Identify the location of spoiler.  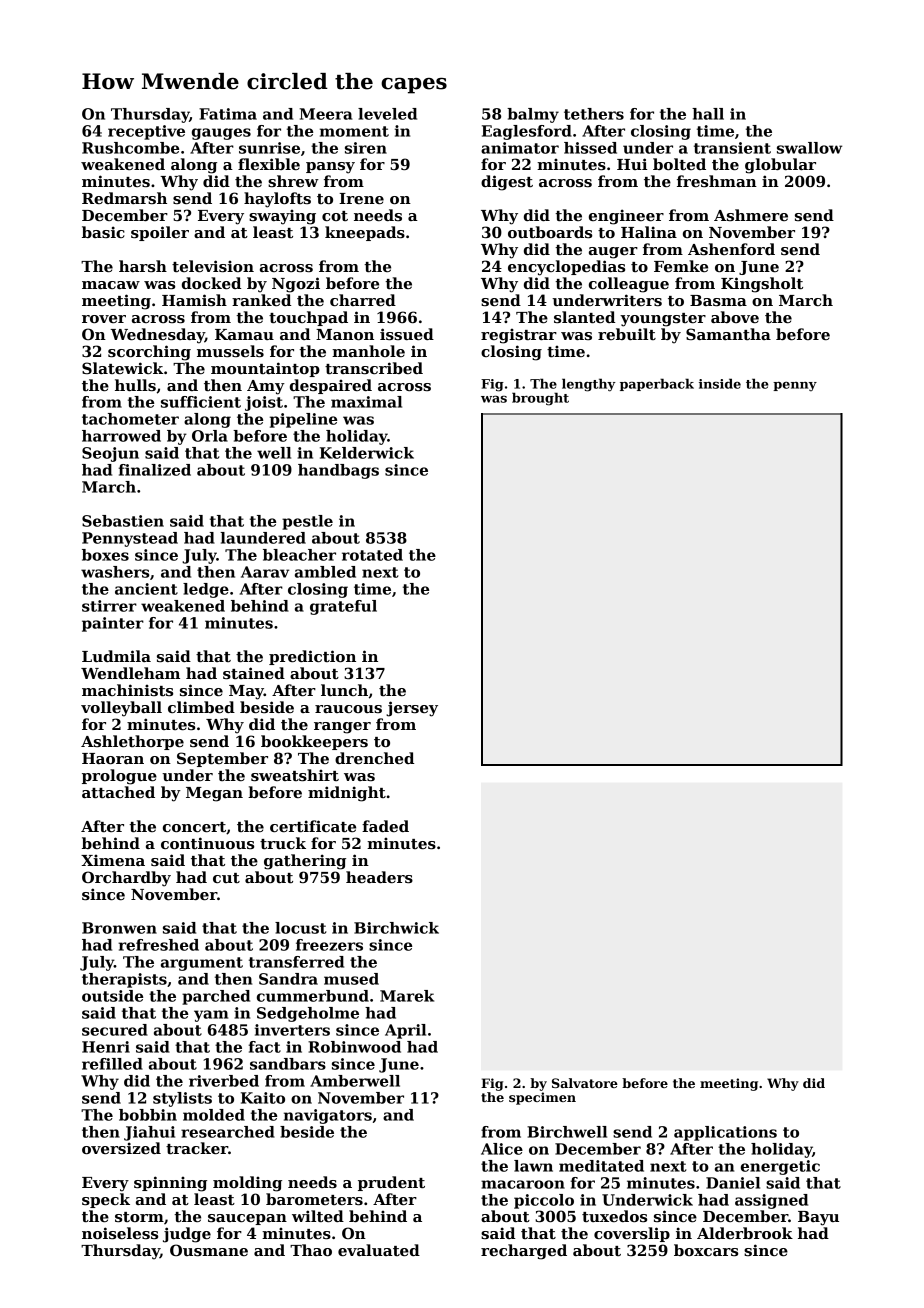
(160, 233).
